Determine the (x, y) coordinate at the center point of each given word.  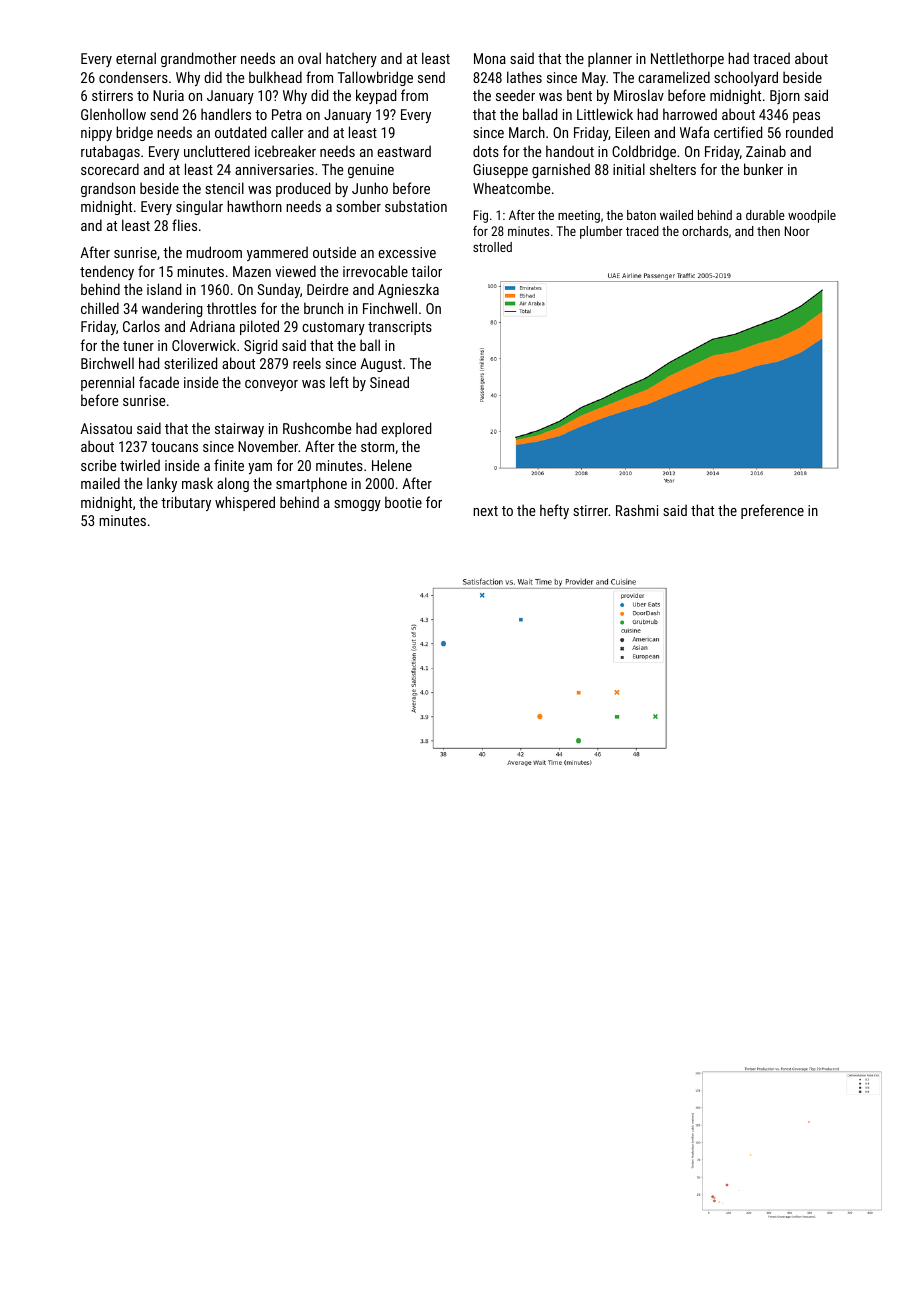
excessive (407, 252)
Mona (490, 58)
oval (309, 58)
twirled (140, 465)
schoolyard (746, 78)
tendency (107, 272)
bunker (763, 169)
